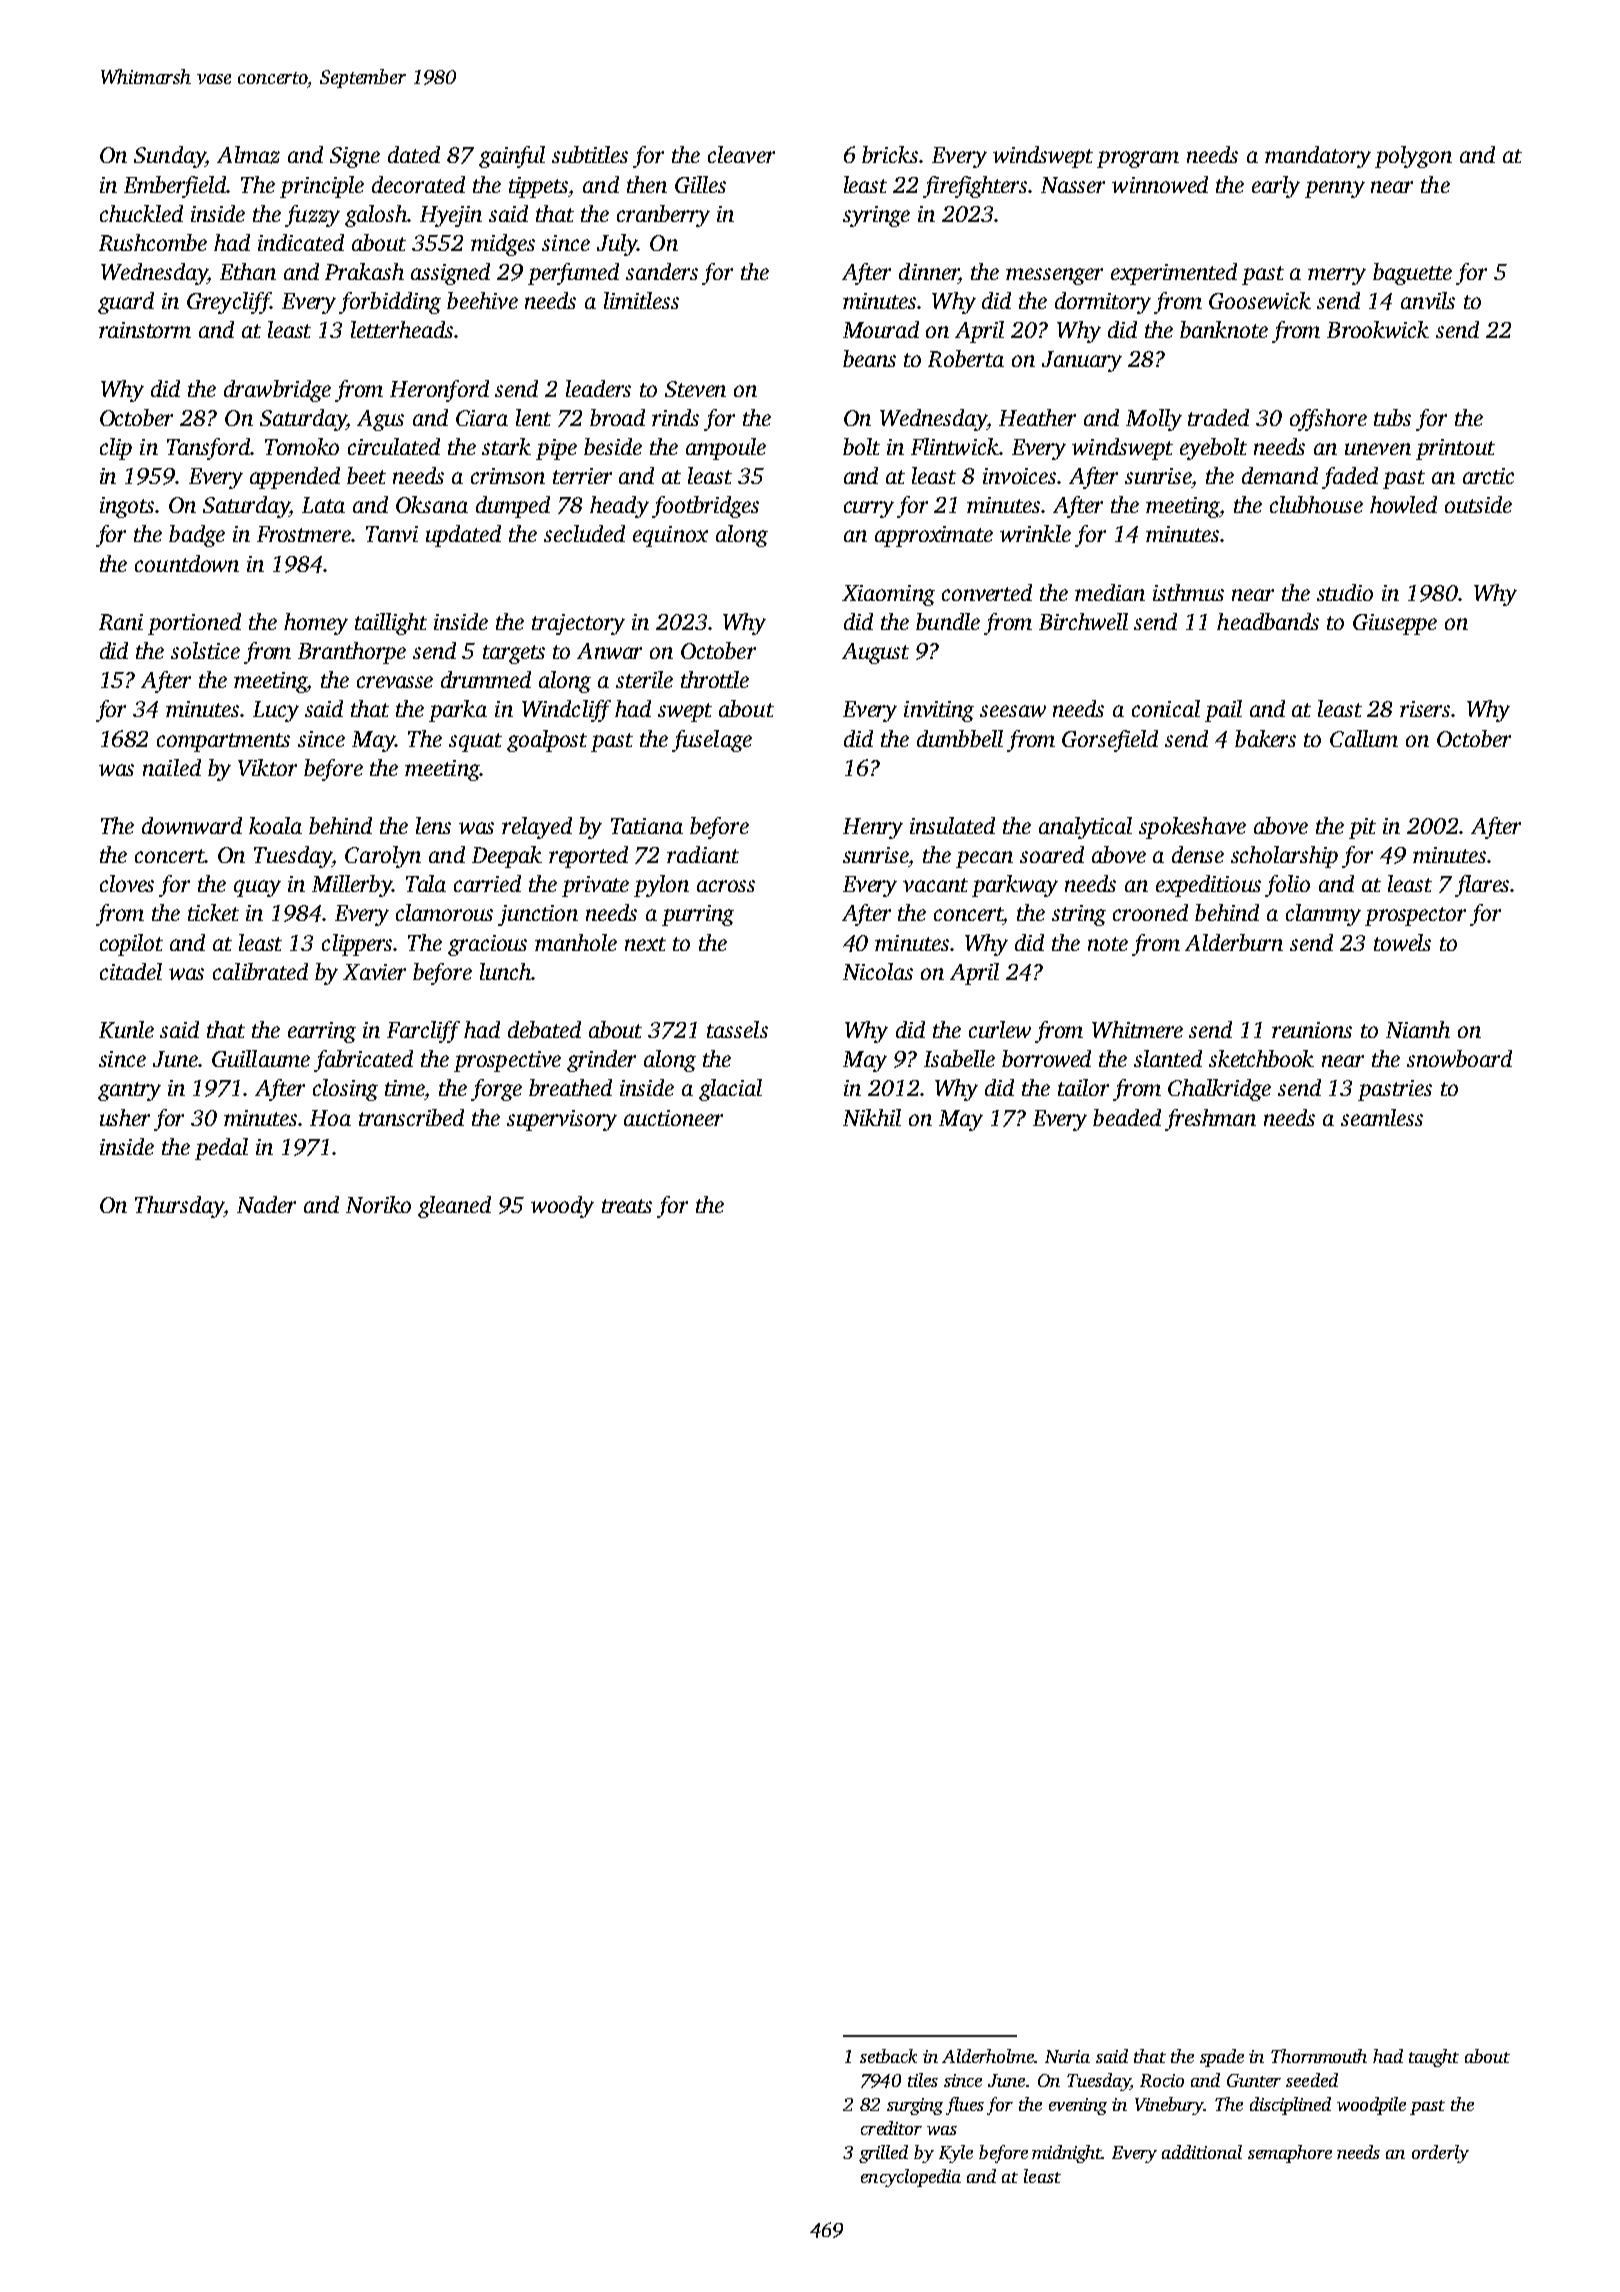 Image resolution: width=1620 pixels, height=2292 pixels. Describe the element at coordinates (1382, 1117) in the screenshot. I see `seamless` at that location.
